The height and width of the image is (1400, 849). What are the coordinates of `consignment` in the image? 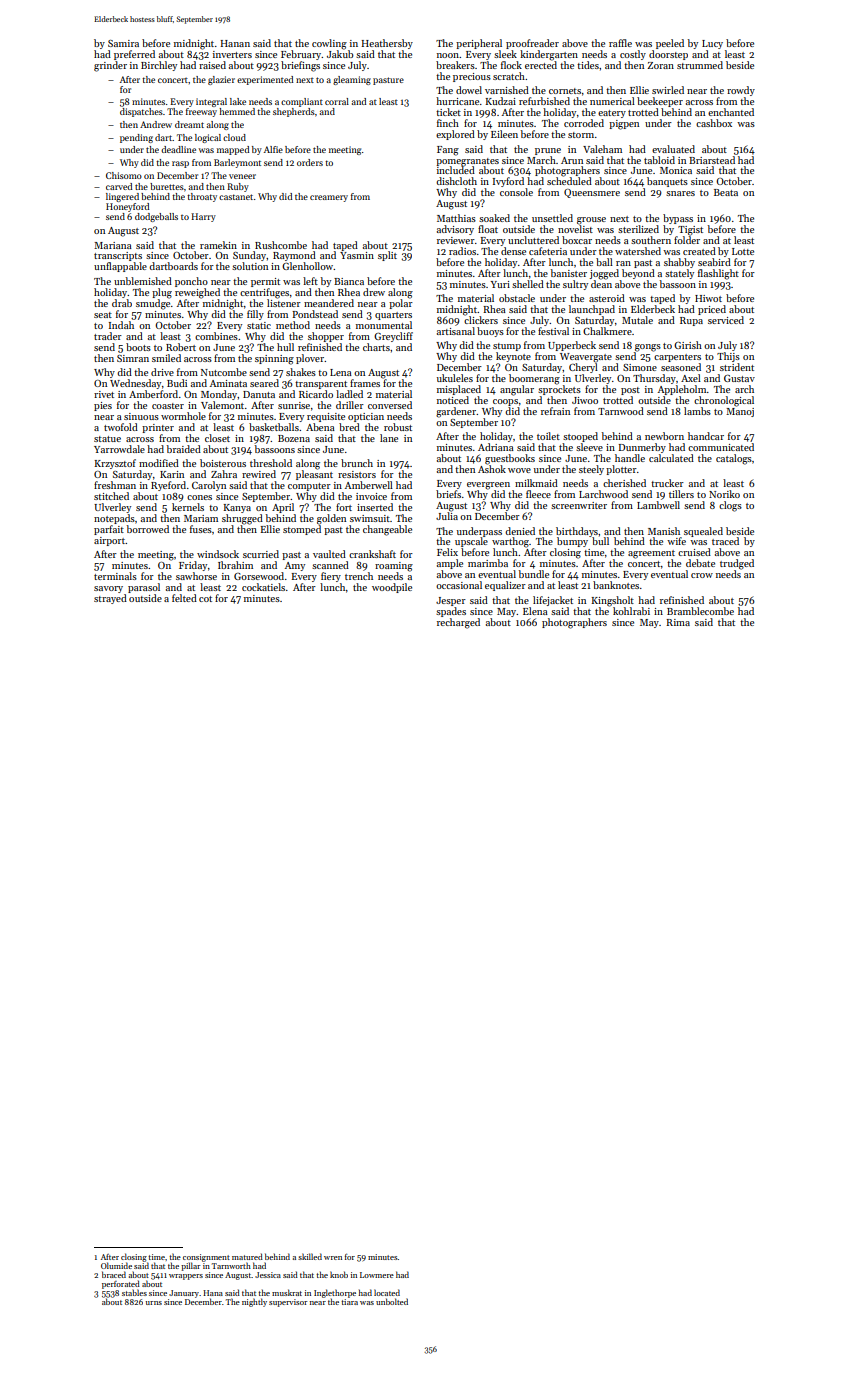 It's located at (206, 1258).
